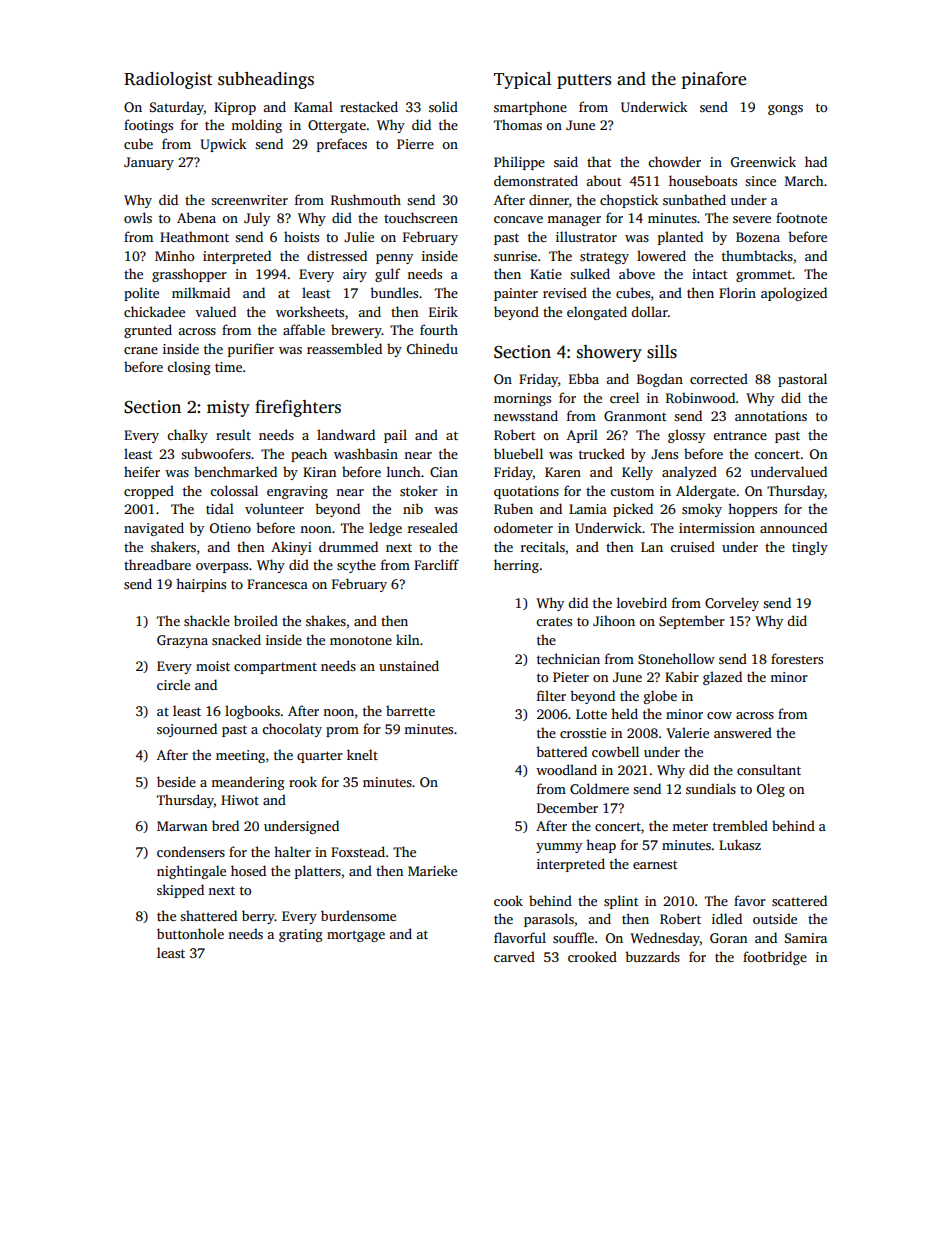 Image resolution: width=952 pixels, height=1233 pixels. I want to click on engraving, so click(297, 492).
